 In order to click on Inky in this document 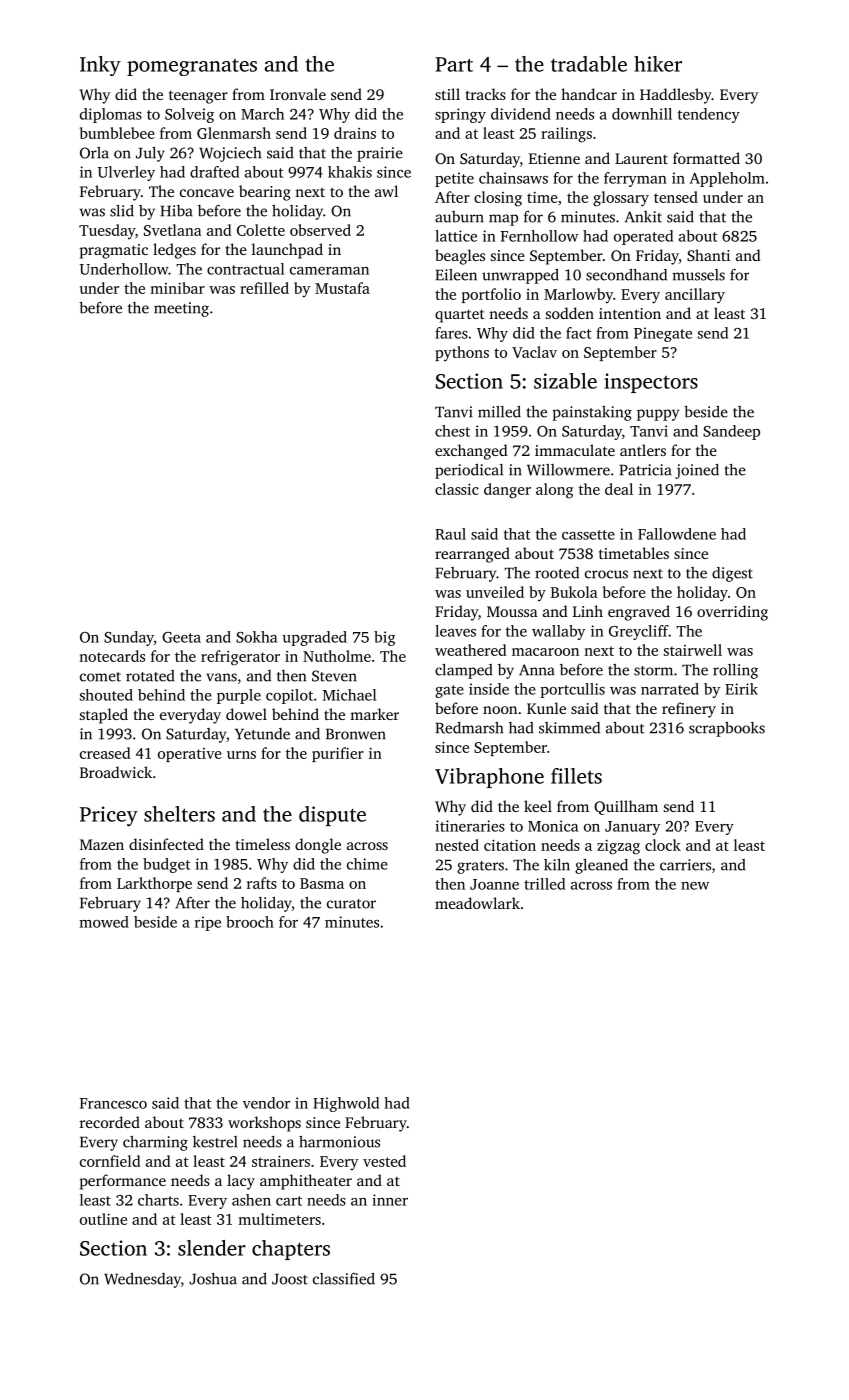, I will do `click(100, 66)`.
